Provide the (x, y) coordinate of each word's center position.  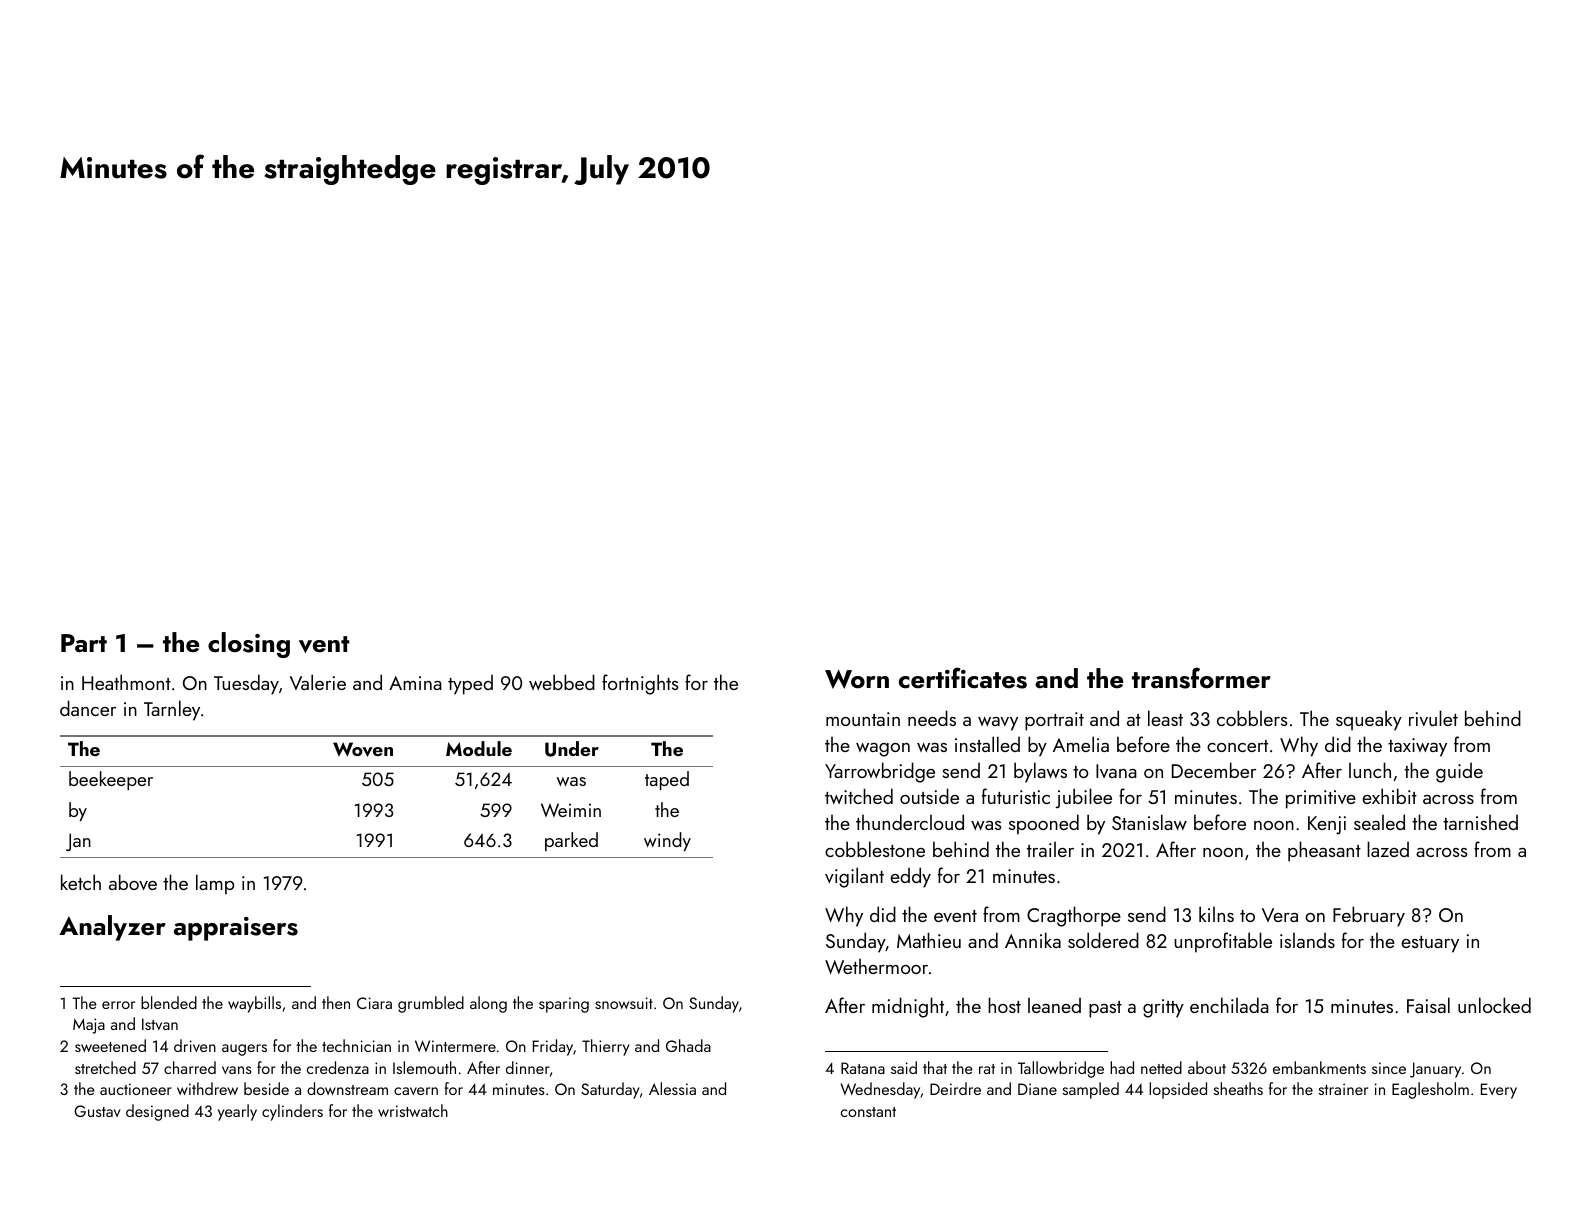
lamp (215, 884)
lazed (1388, 849)
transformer (1201, 678)
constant (868, 1112)
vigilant (854, 877)
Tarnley (172, 710)
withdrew (207, 1088)
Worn (857, 679)
